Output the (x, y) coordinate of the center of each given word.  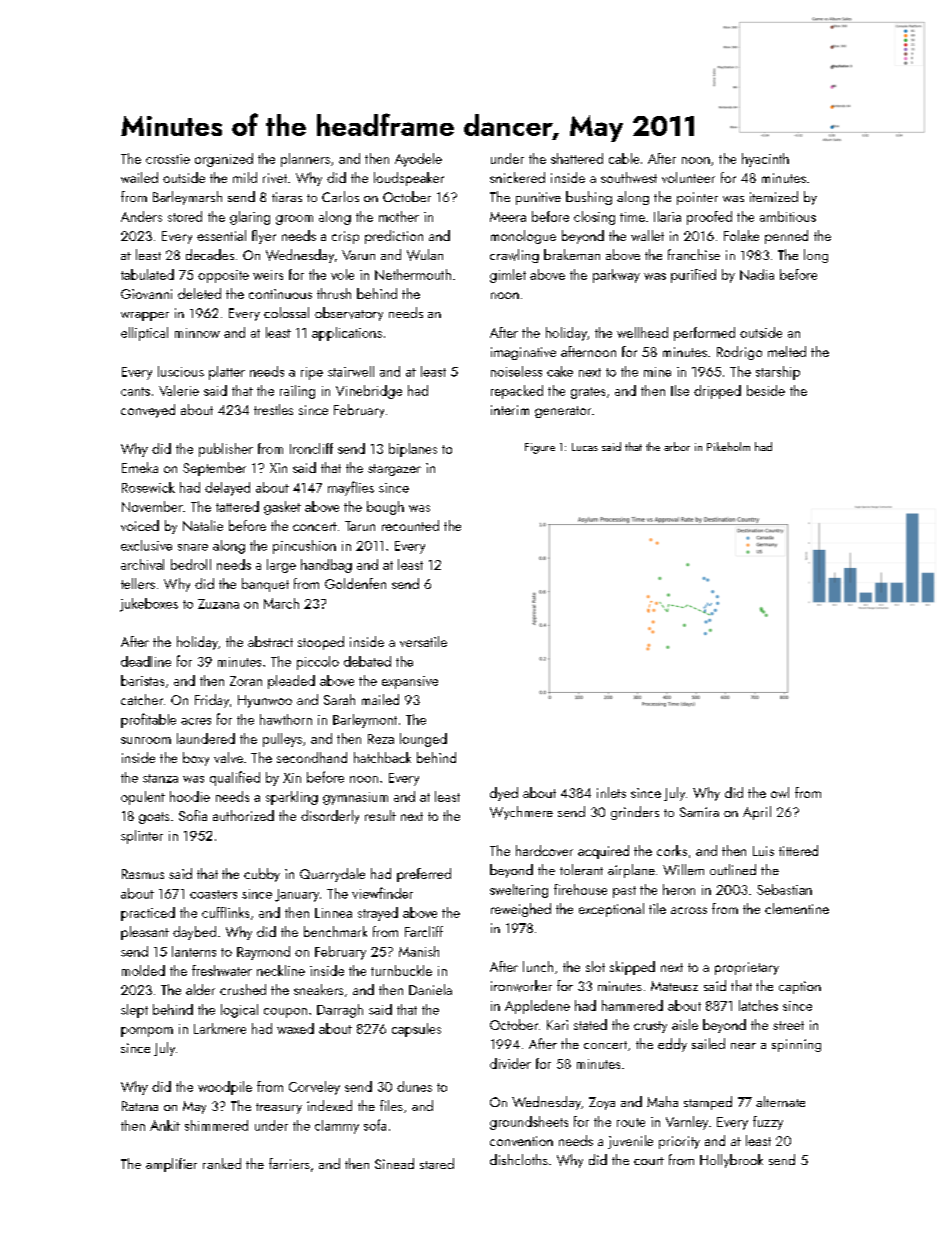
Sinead (394, 1163)
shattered (577, 158)
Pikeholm (728, 446)
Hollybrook (731, 1161)
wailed (139, 177)
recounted (410, 525)
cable (624, 158)
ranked (222, 1163)
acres (196, 721)
